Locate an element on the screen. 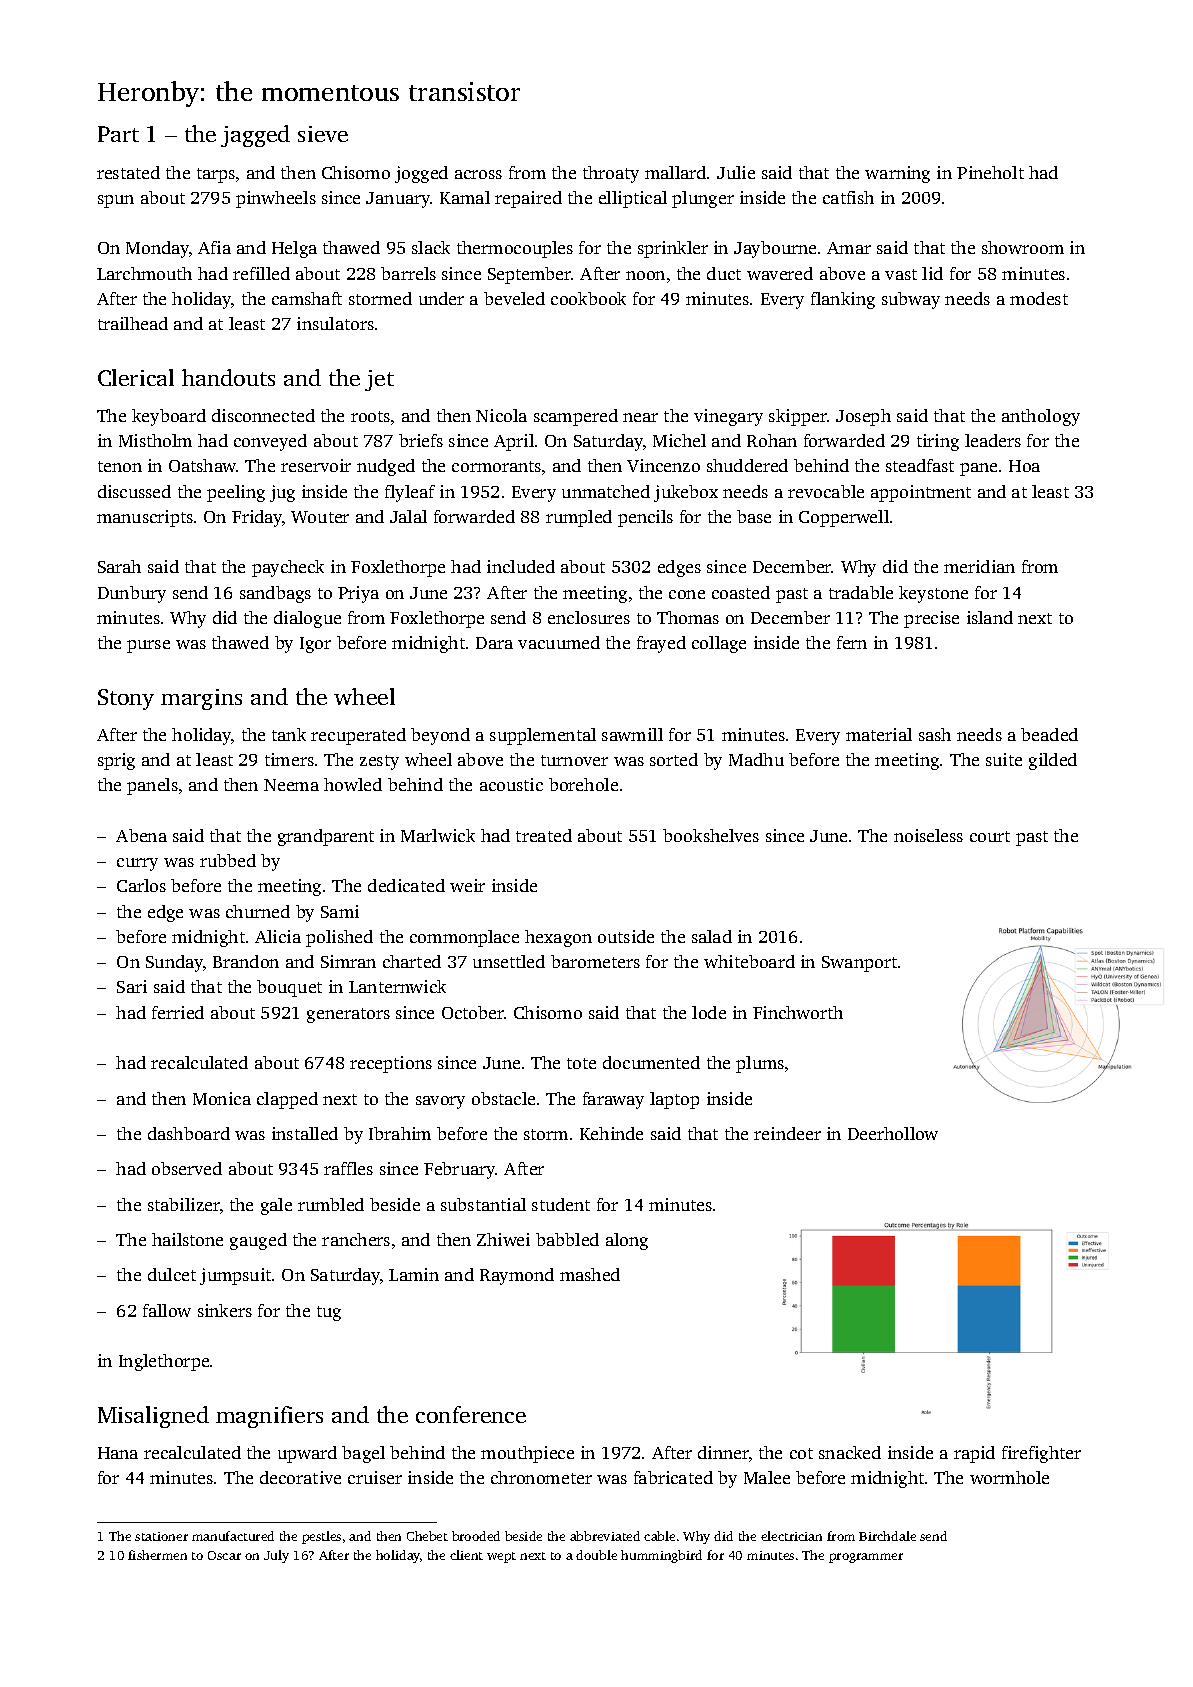 This screenshot has height=1687, width=1193. firefighter is located at coordinates (1041, 1454).
